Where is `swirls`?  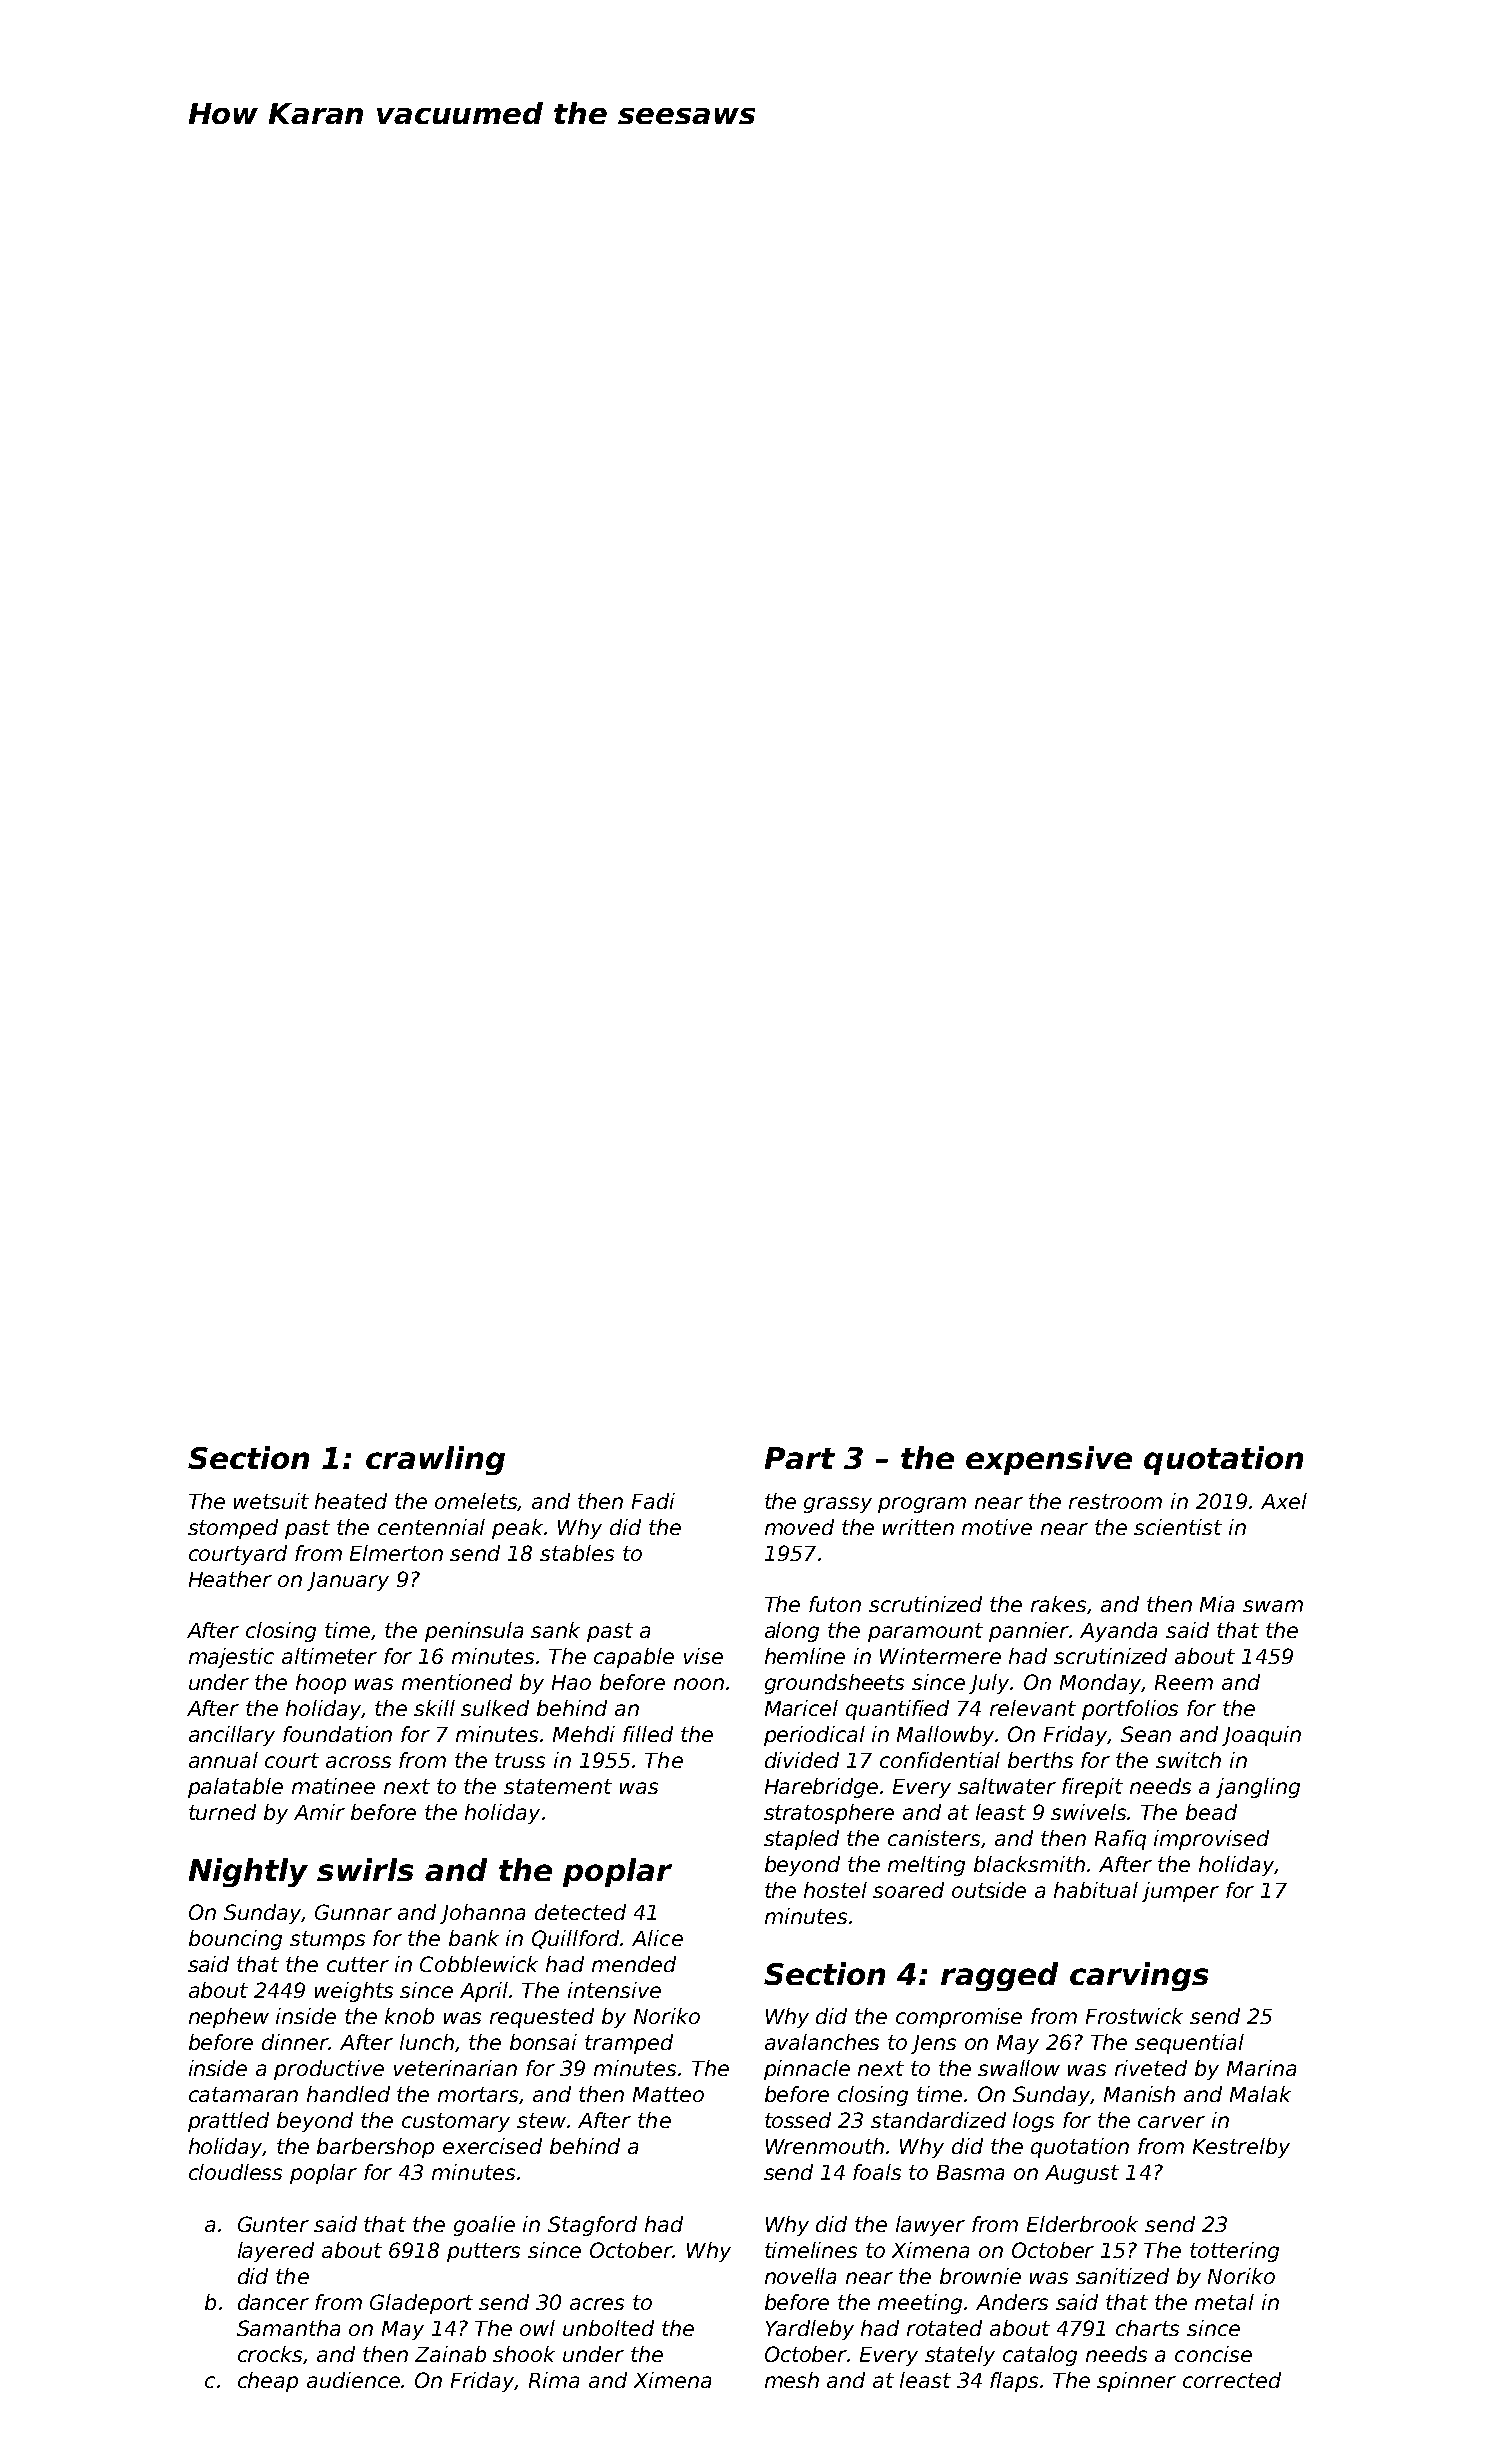 swirls is located at coordinates (365, 1869).
